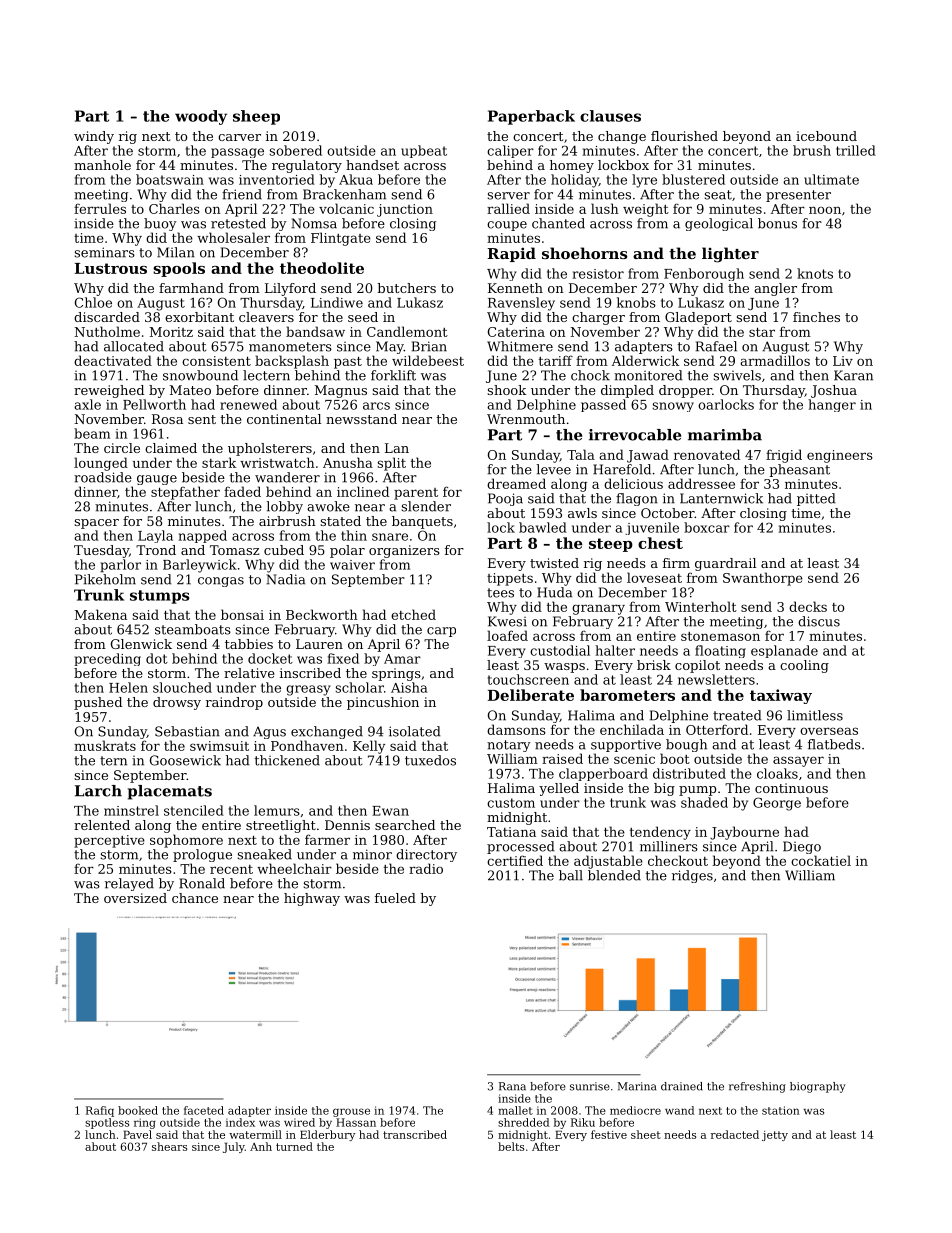 The width and height of the screenshot is (952, 1233). Describe the element at coordinates (590, 1086) in the screenshot. I see `sunrise` at that location.
